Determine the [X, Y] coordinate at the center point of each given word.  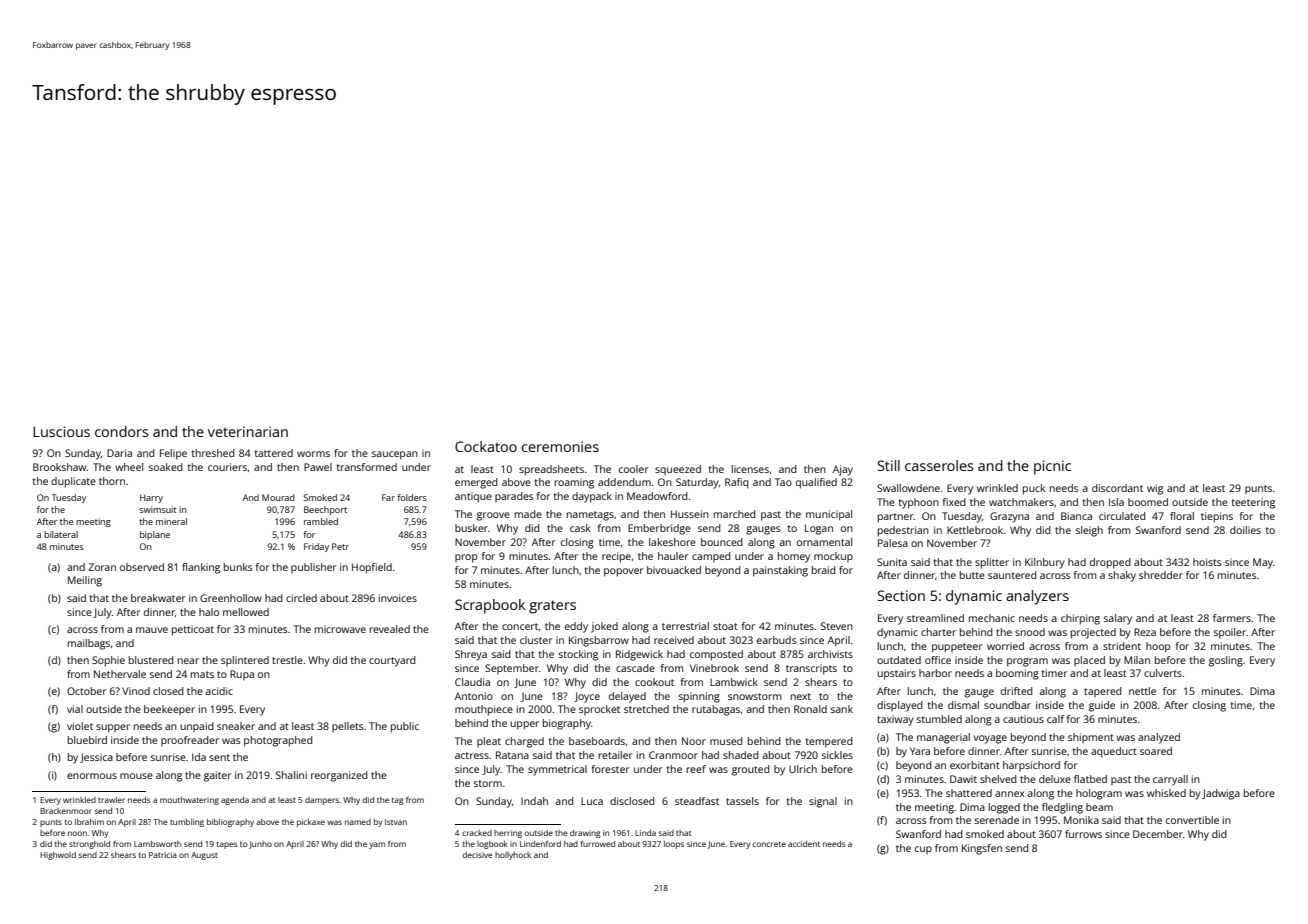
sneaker [236, 726]
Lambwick [734, 682]
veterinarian [248, 431]
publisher [314, 568]
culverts [1163, 673]
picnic [1052, 467]
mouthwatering [189, 801]
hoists [1207, 562]
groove [493, 516]
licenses [750, 469]
